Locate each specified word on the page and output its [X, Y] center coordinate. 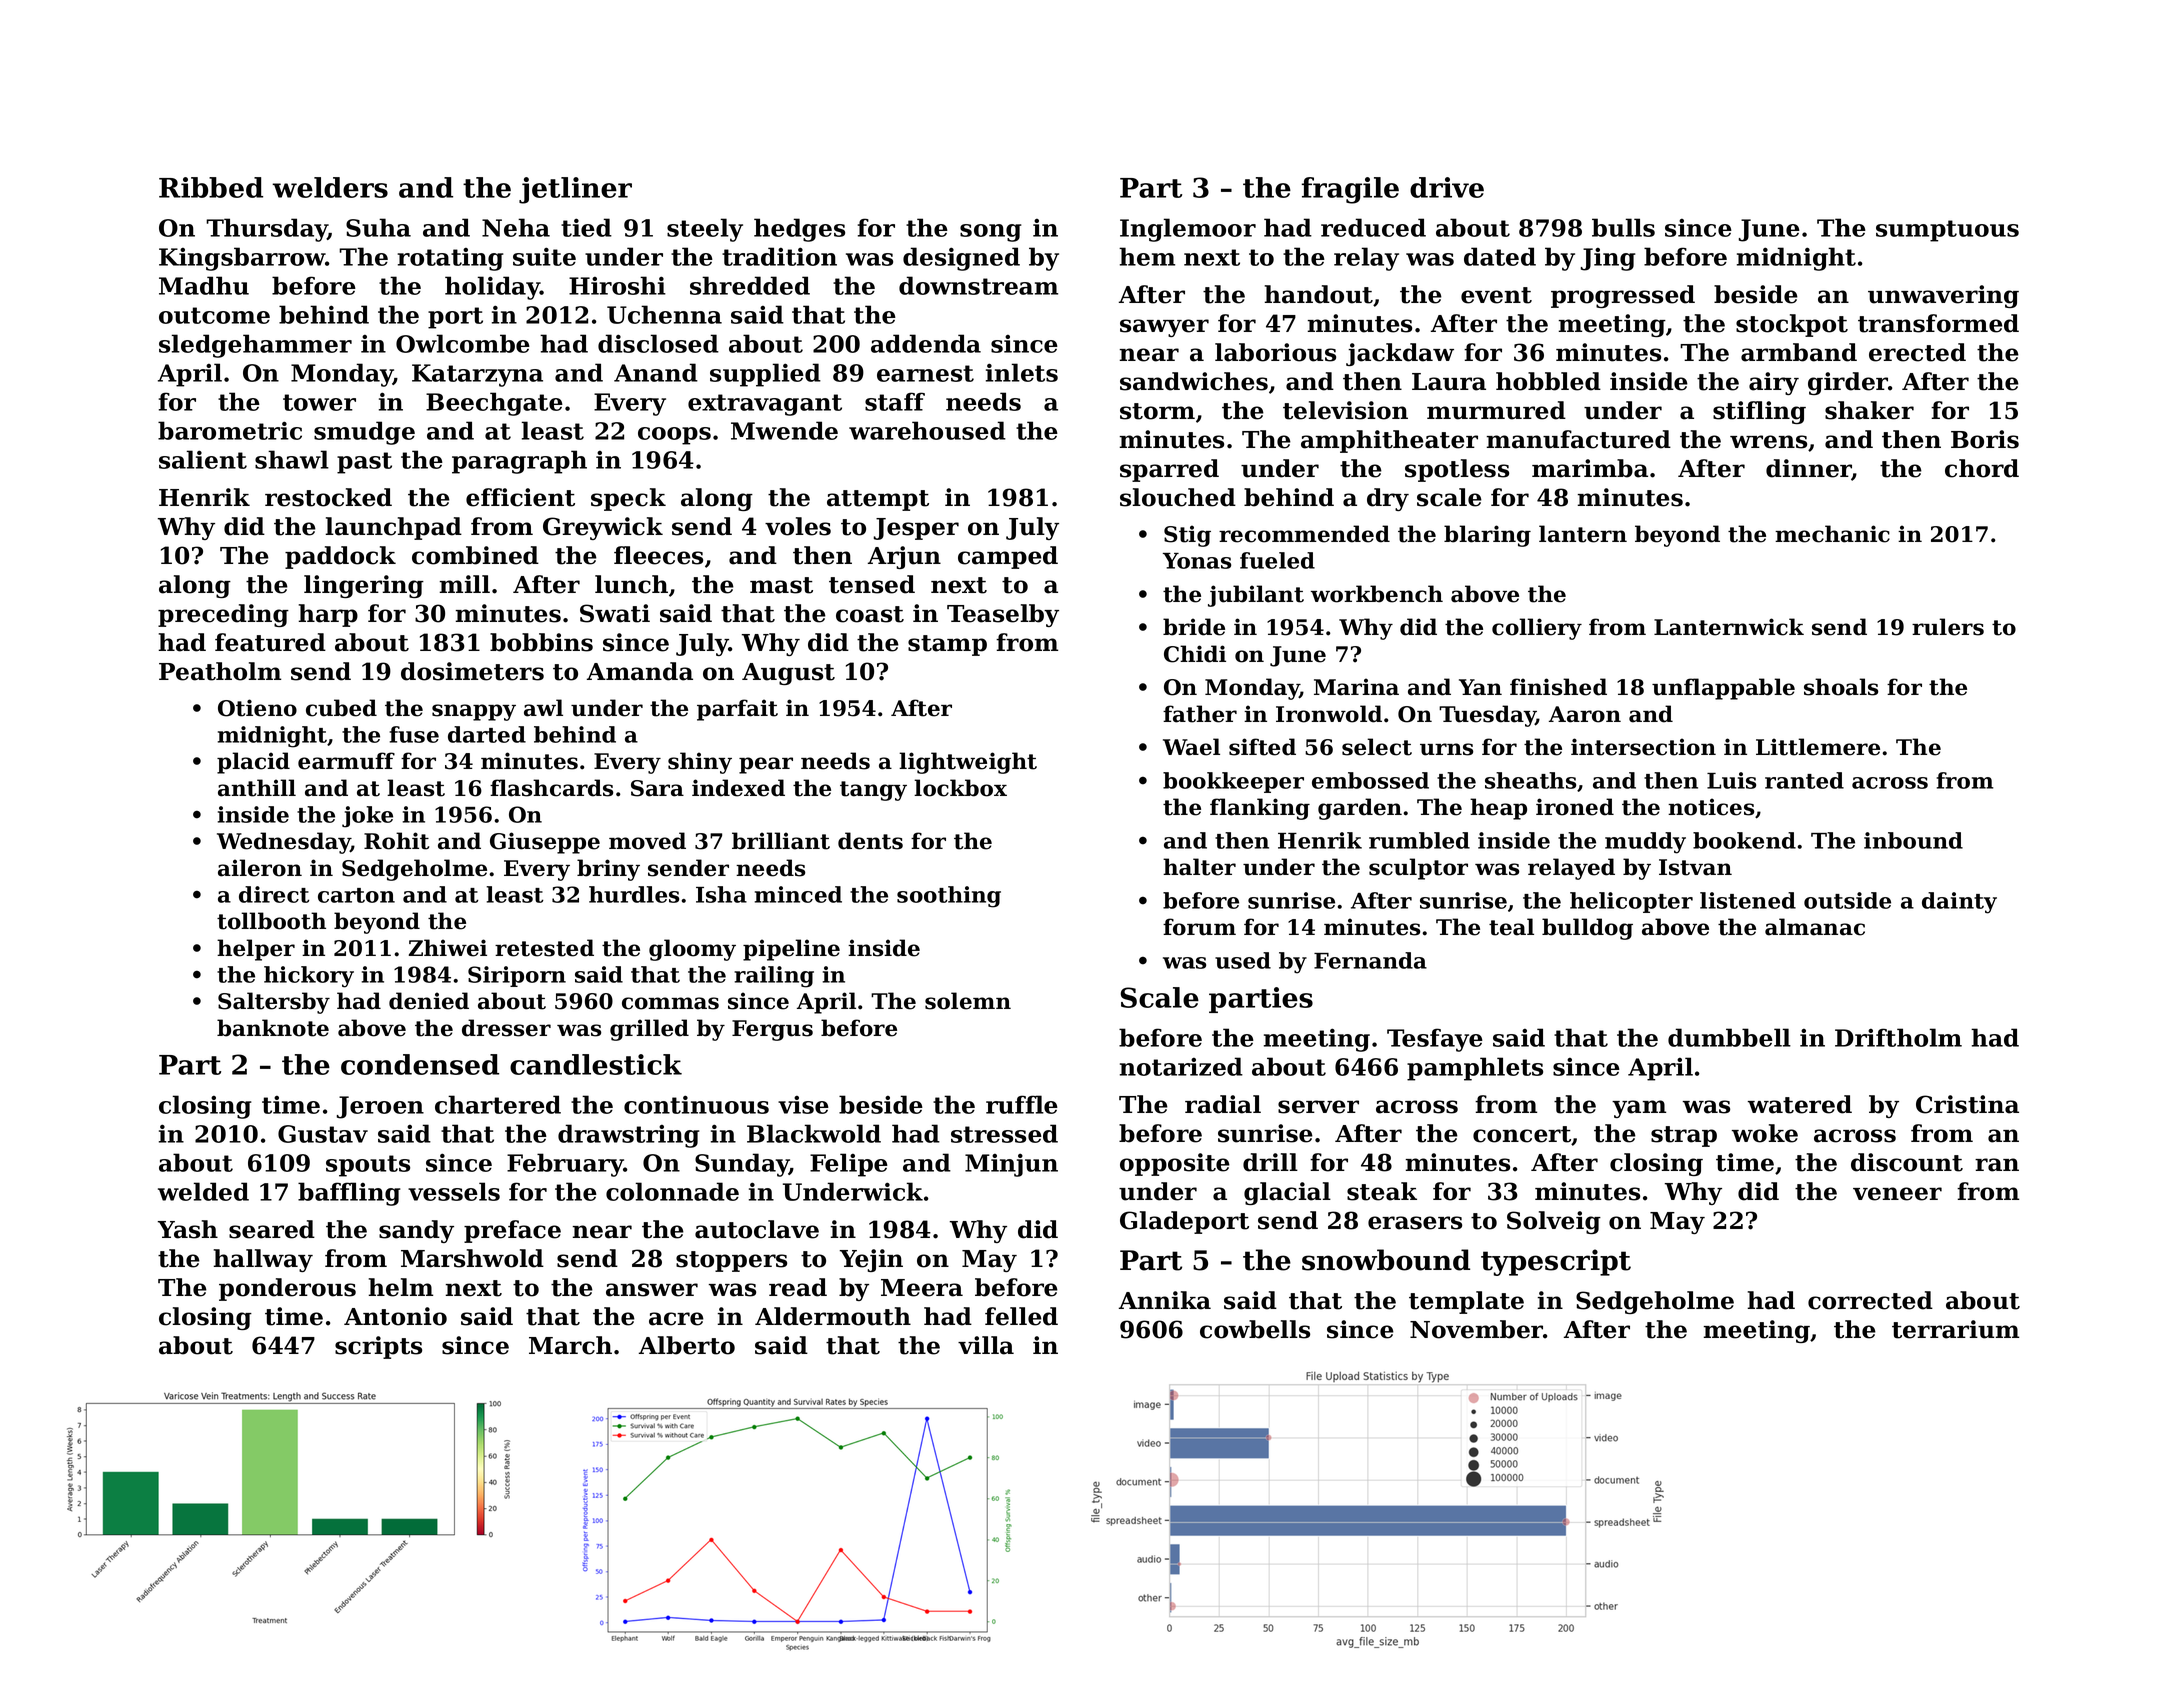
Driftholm [1898, 1037]
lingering [364, 586]
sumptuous [1947, 231]
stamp [947, 645]
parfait [737, 710]
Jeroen [380, 1107]
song [991, 233]
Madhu [204, 285]
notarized [1181, 1066]
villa [986, 1345]
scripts [378, 1347]
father [1200, 714]
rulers [1948, 627]
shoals [1841, 687]
